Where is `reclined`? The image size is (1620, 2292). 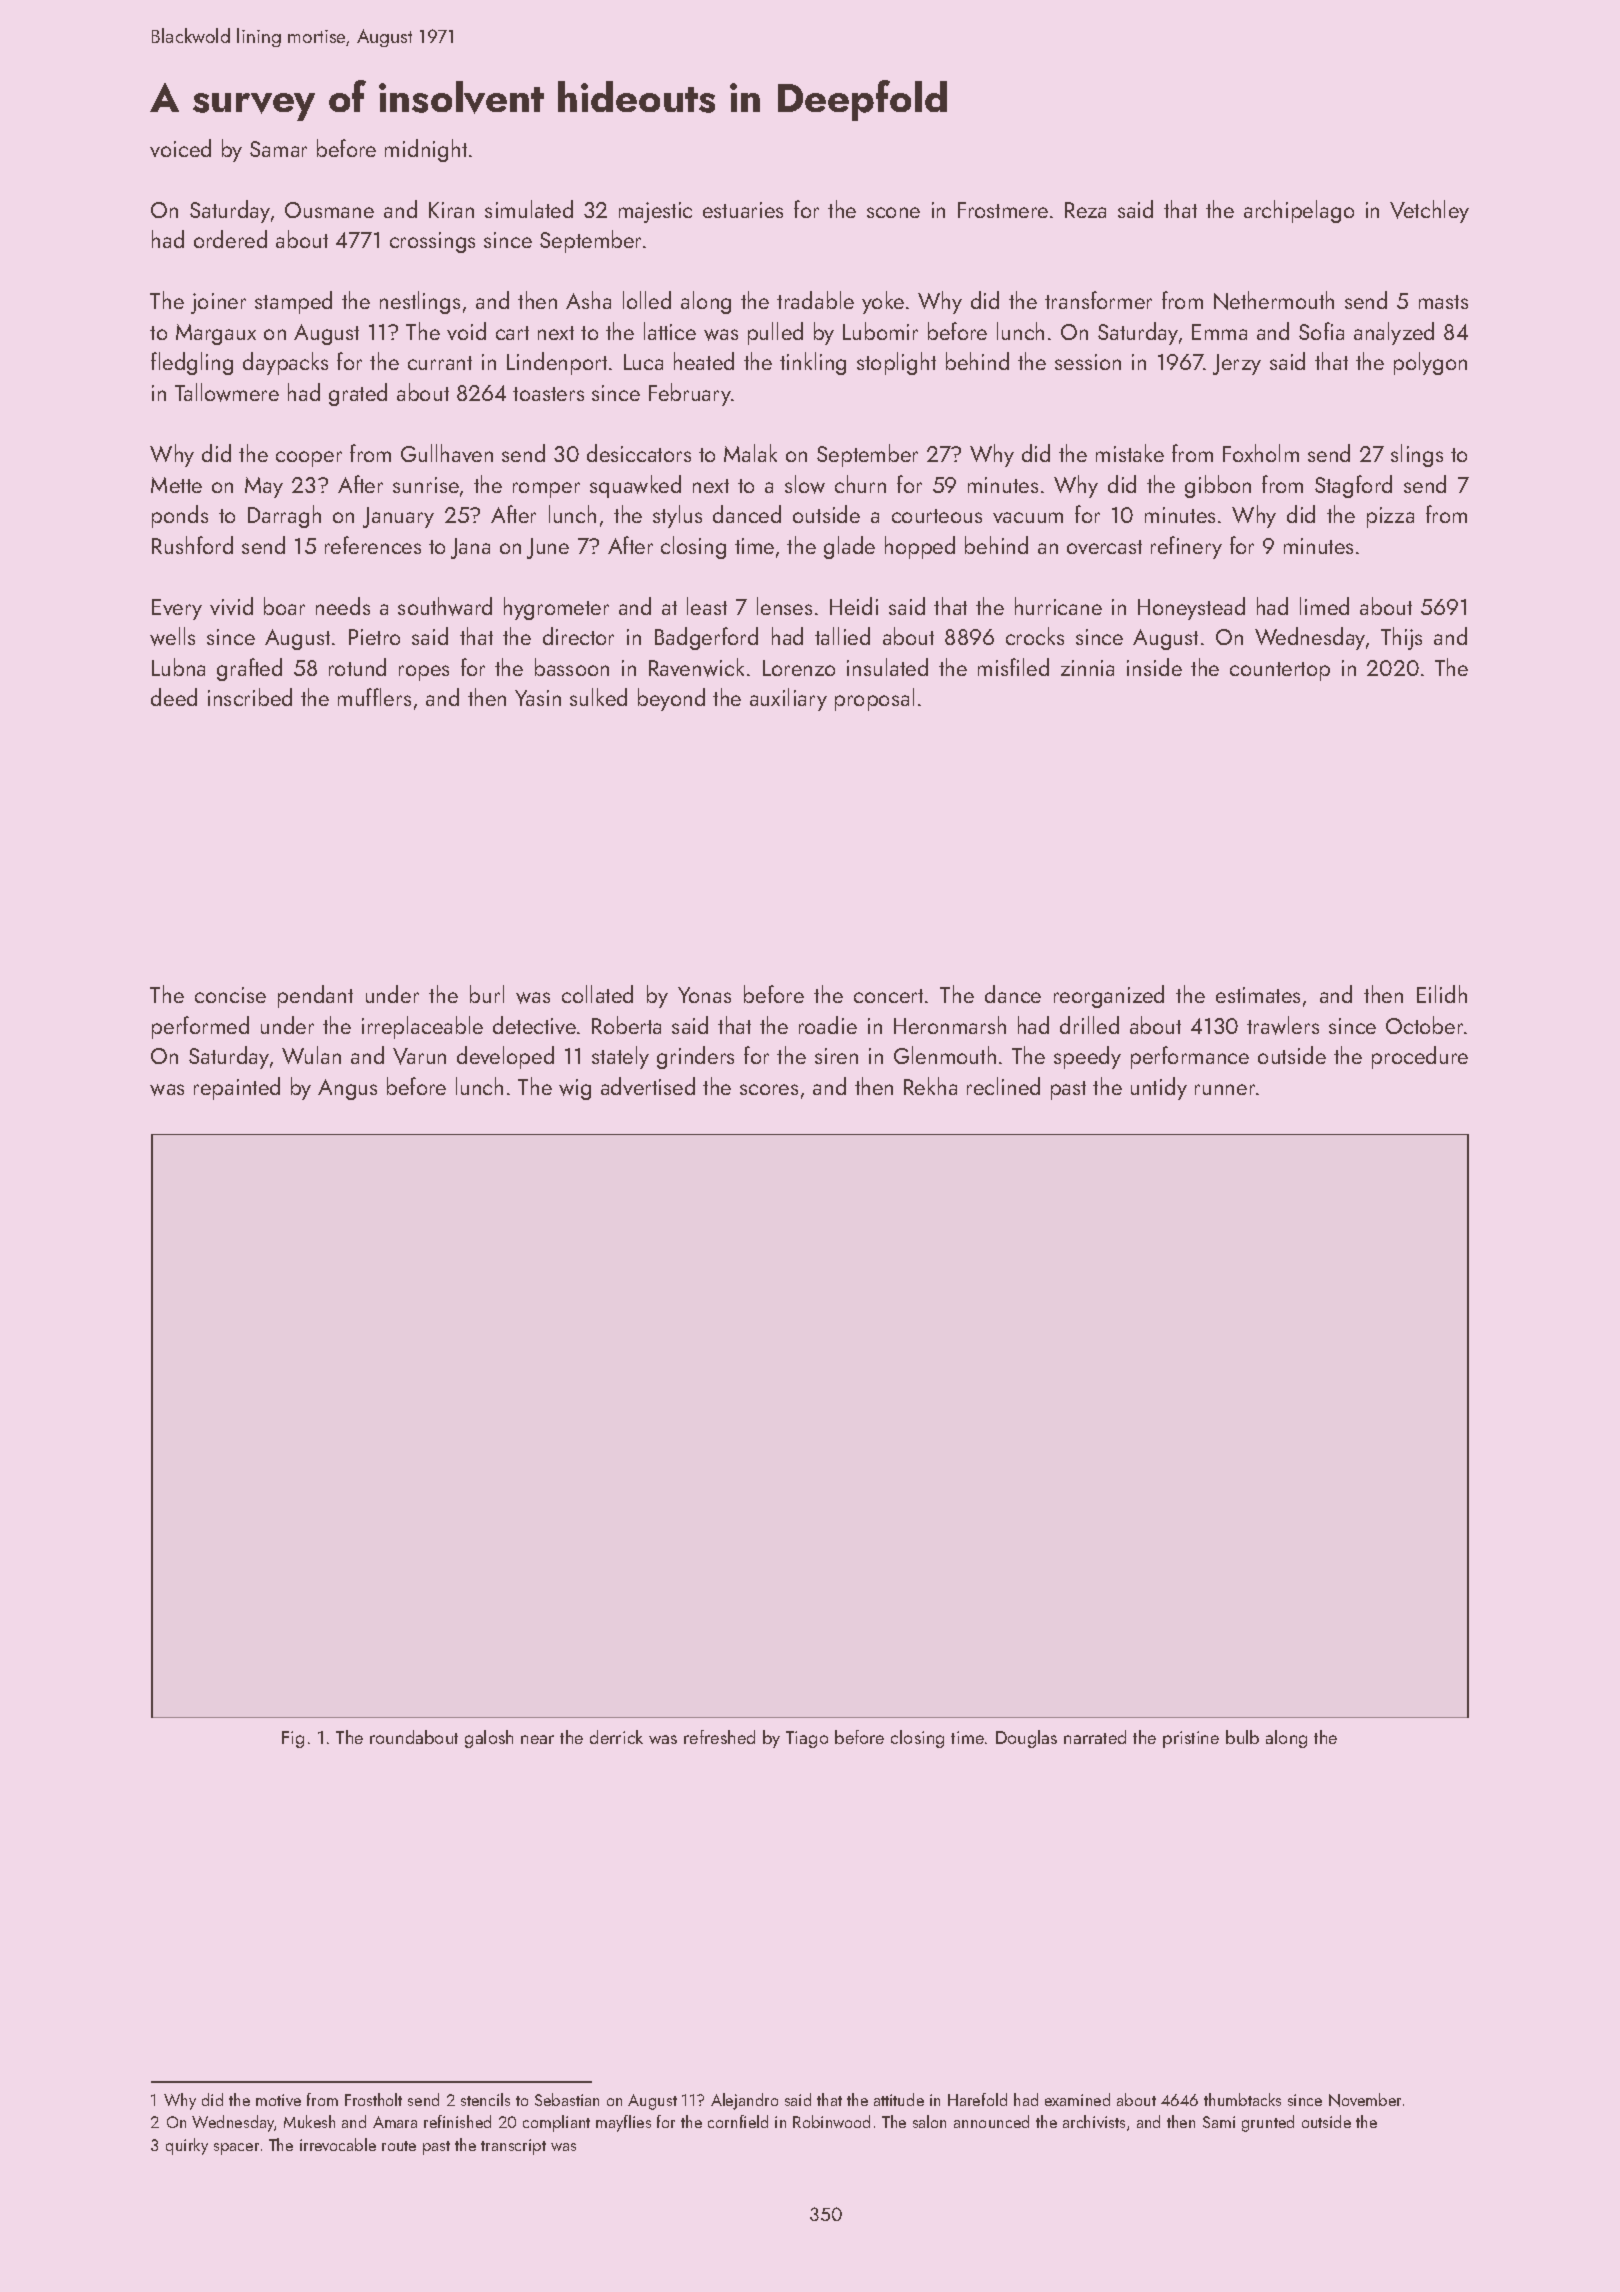
reclined is located at coordinates (1003, 1086).
